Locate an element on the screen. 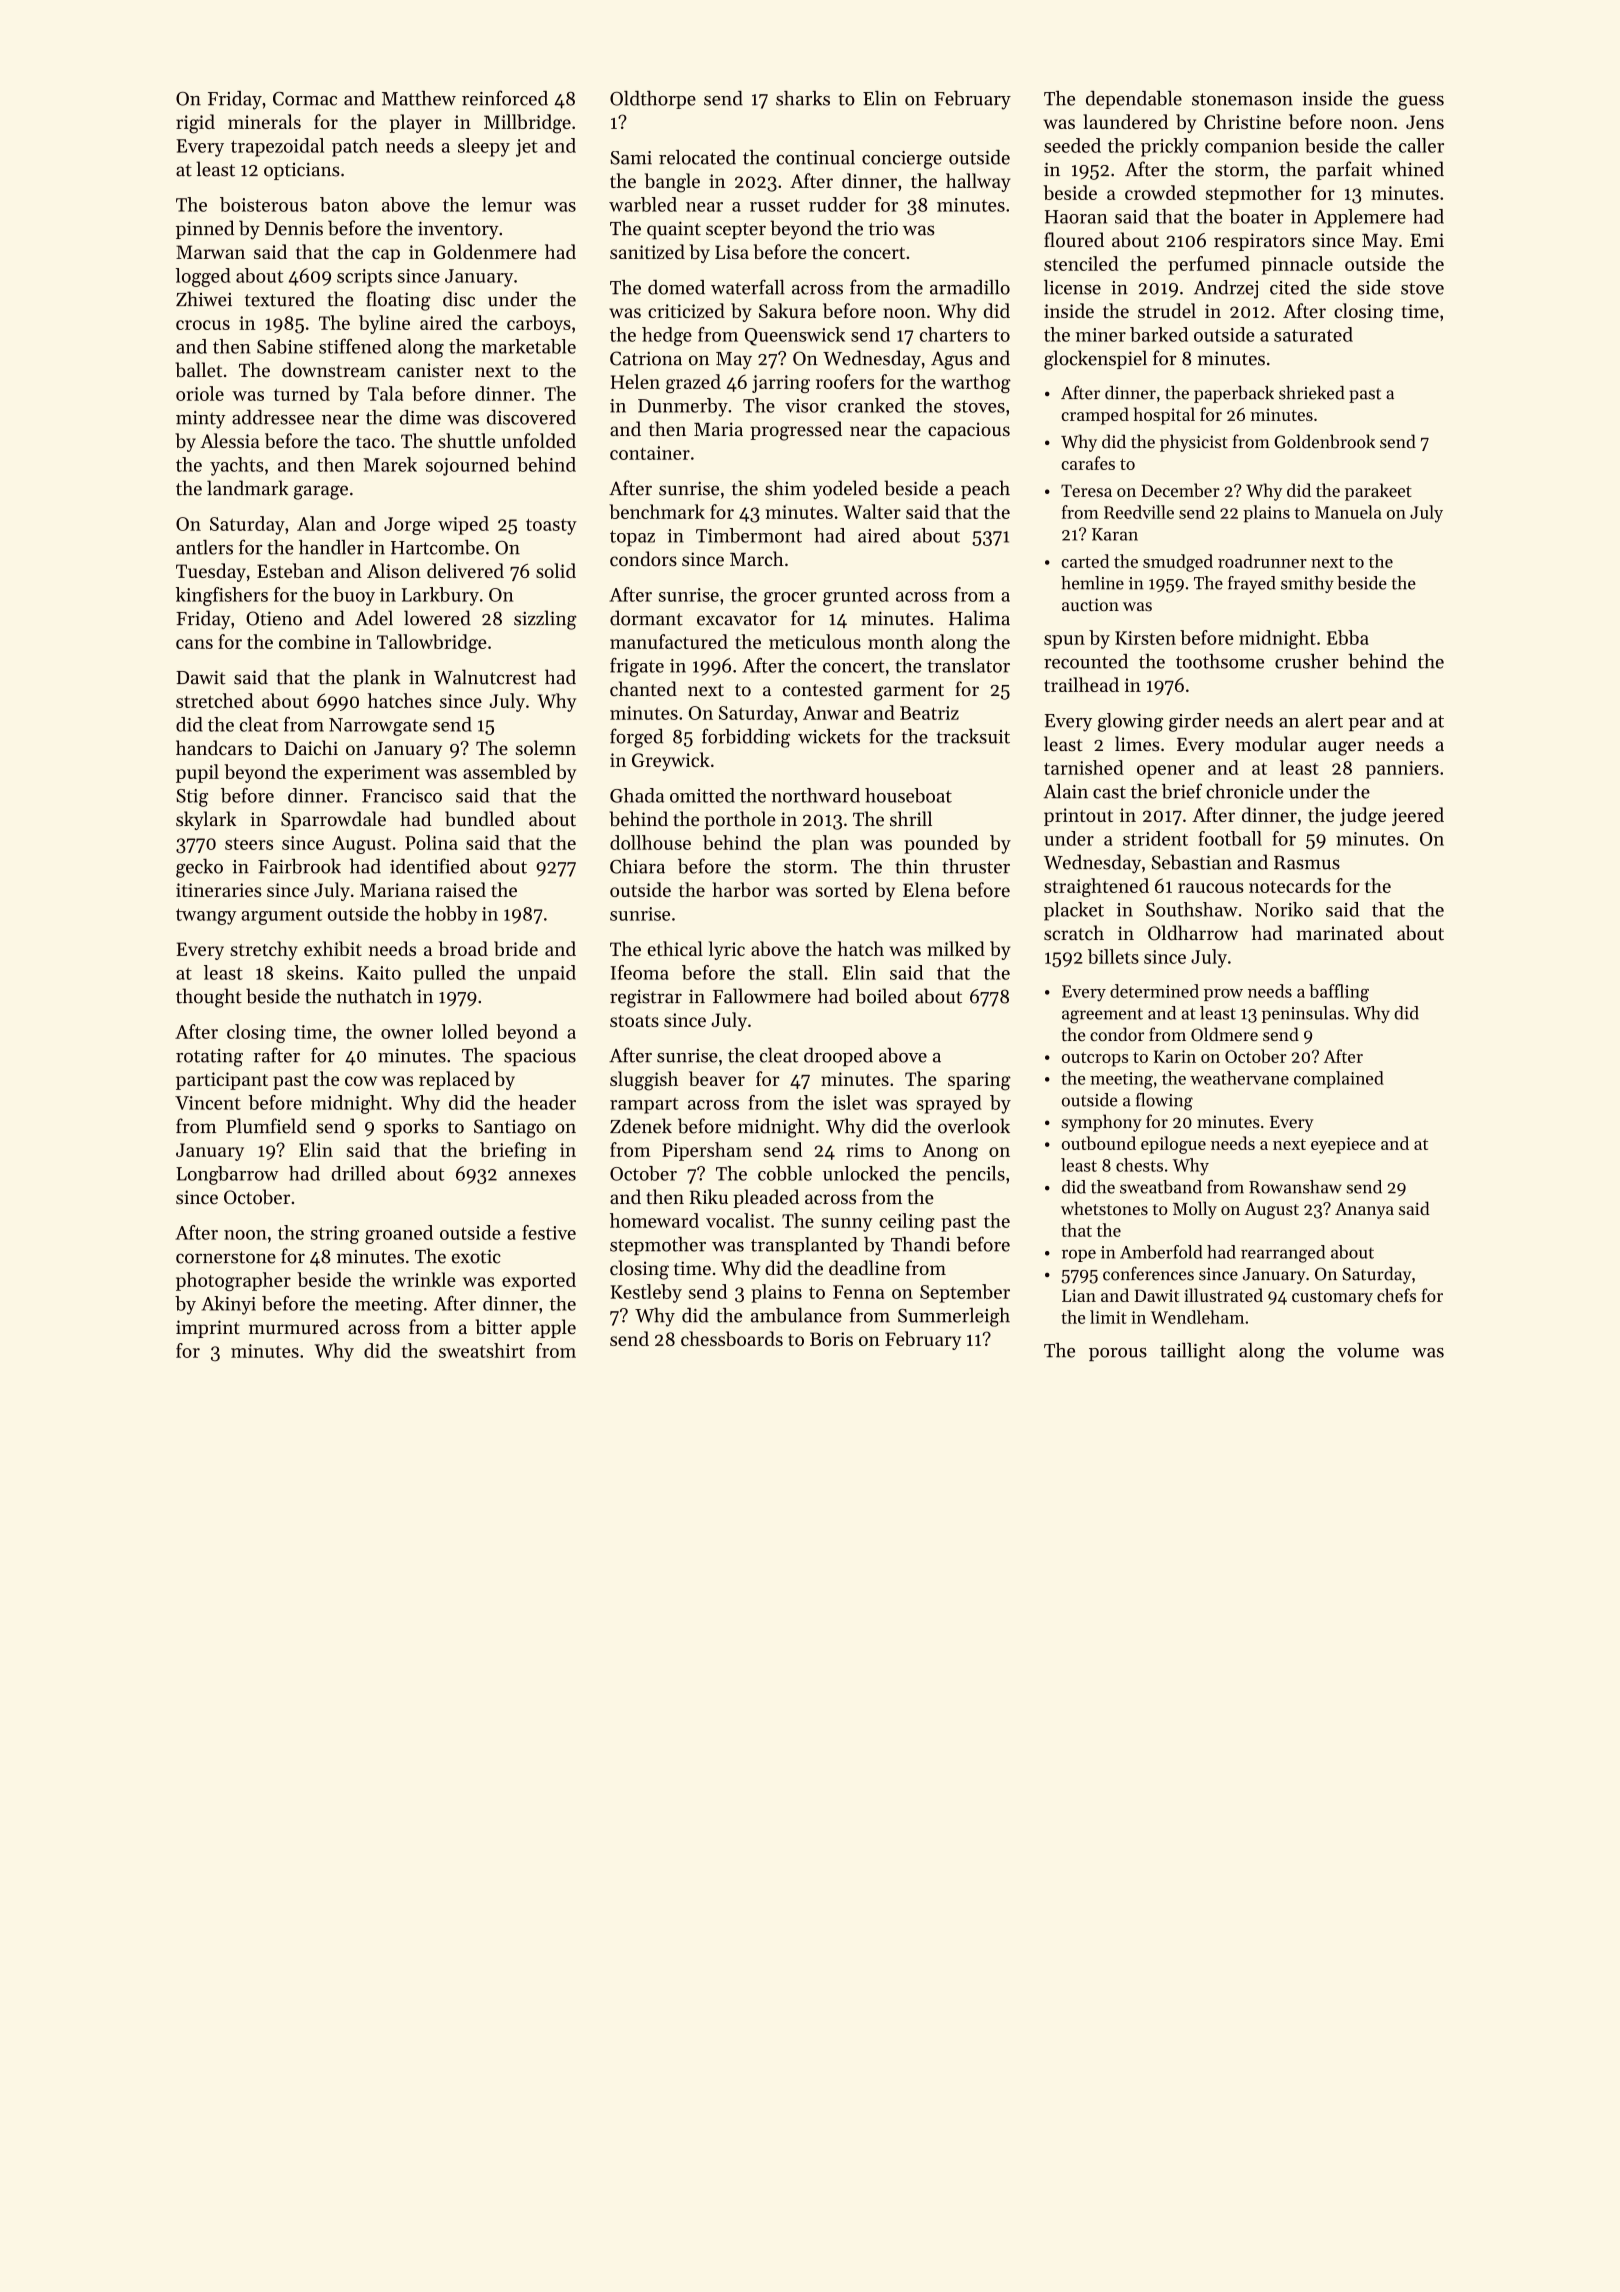 This screenshot has height=2292, width=1620. cans is located at coordinates (194, 644).
